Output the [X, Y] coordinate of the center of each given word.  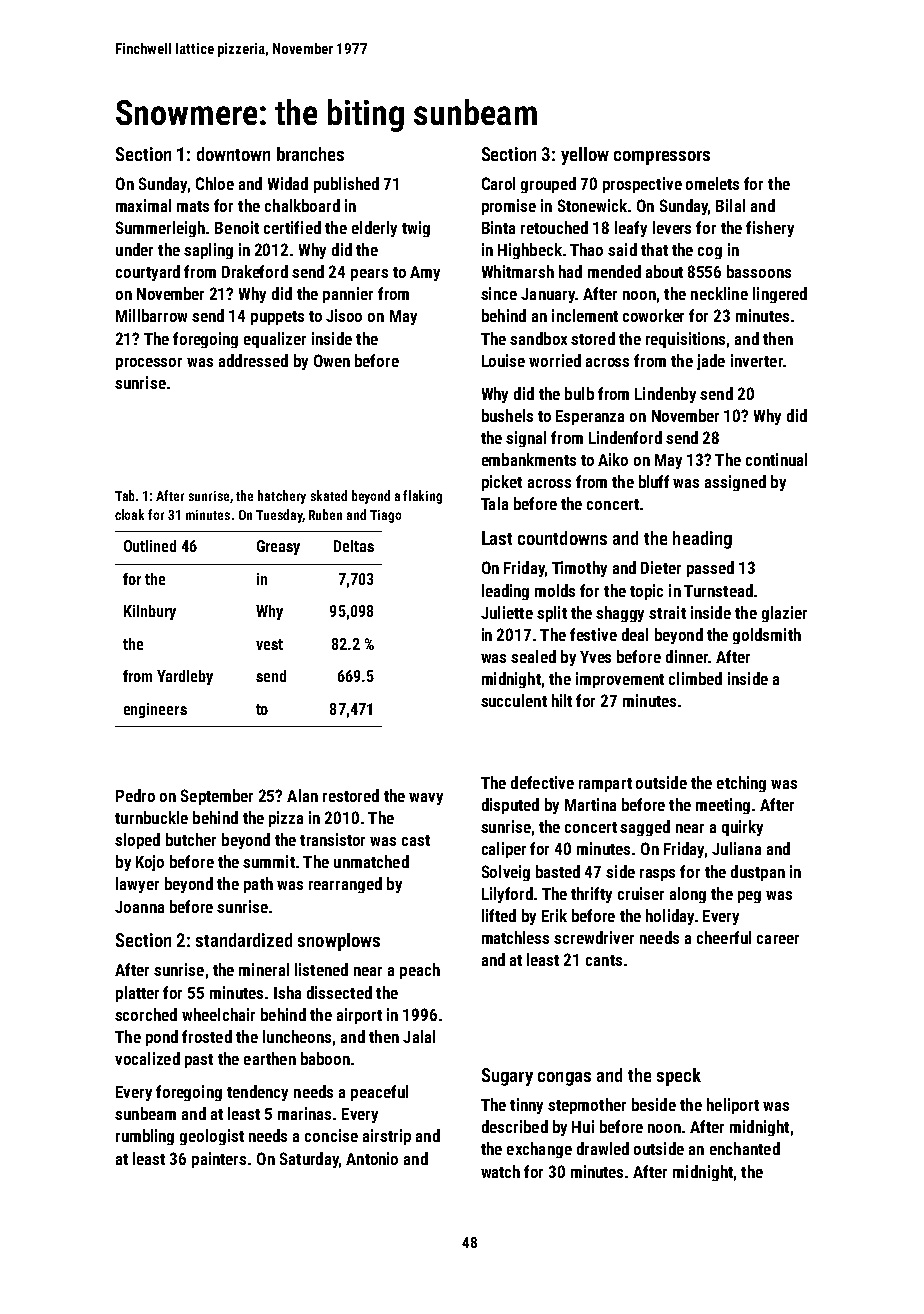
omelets [712, 183]
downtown [233, 154]
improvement [620, 680]
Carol [498, 183]
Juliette [507, 612]
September [217, 797]
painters [219, 1160]
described [515, 1126]
